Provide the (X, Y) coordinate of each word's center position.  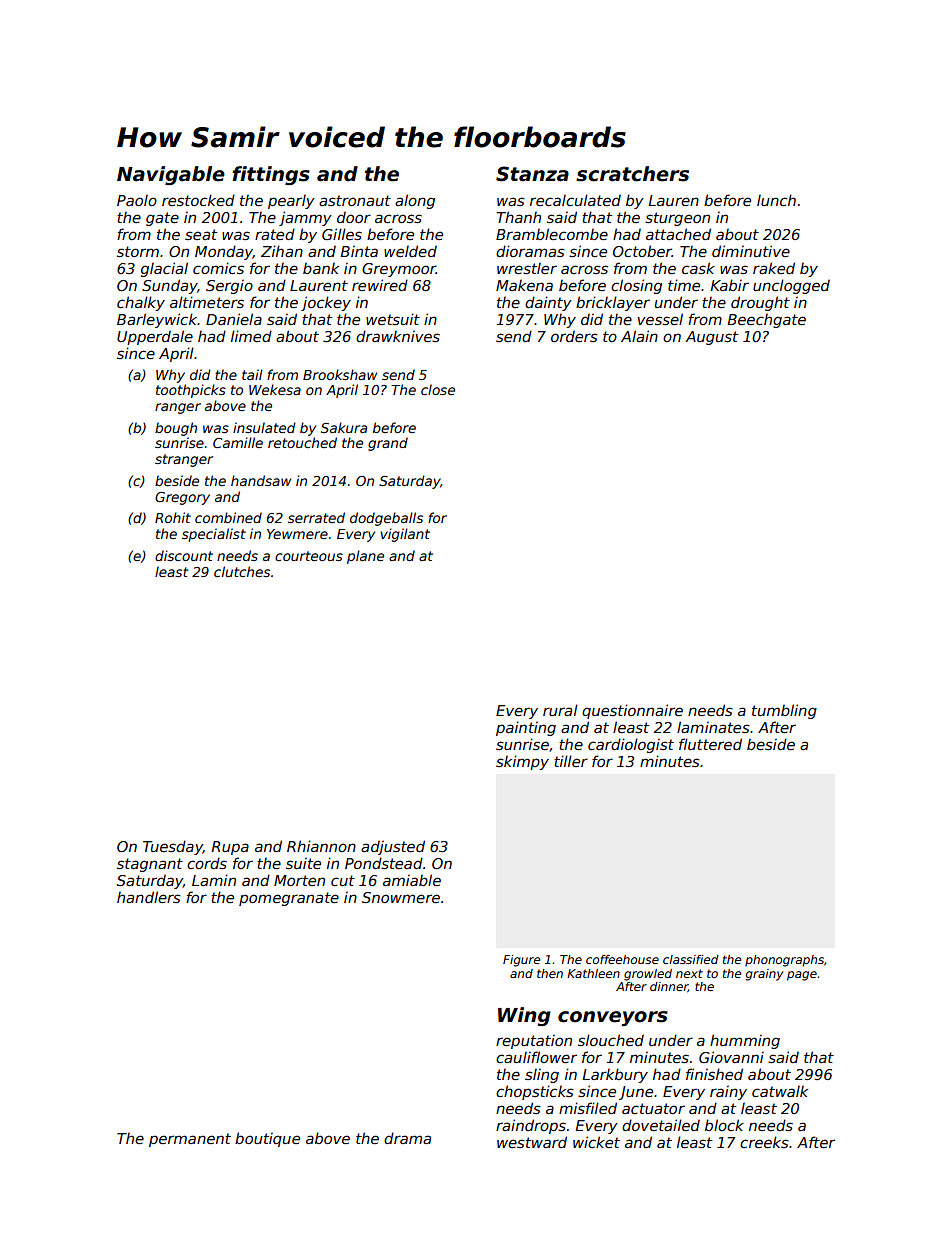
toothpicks (191, 391)
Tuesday (173, 847)
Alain (639, 336)
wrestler (527, 268)
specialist (214, 535)
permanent (190, 1140)
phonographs (784, 961)
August (711, 338)
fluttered (710, 744)
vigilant (405, 535)
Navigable (171, 175)
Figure (521, 961)
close (438, 389)
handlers (149, 897)
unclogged (791, 286)
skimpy (522, 762)
